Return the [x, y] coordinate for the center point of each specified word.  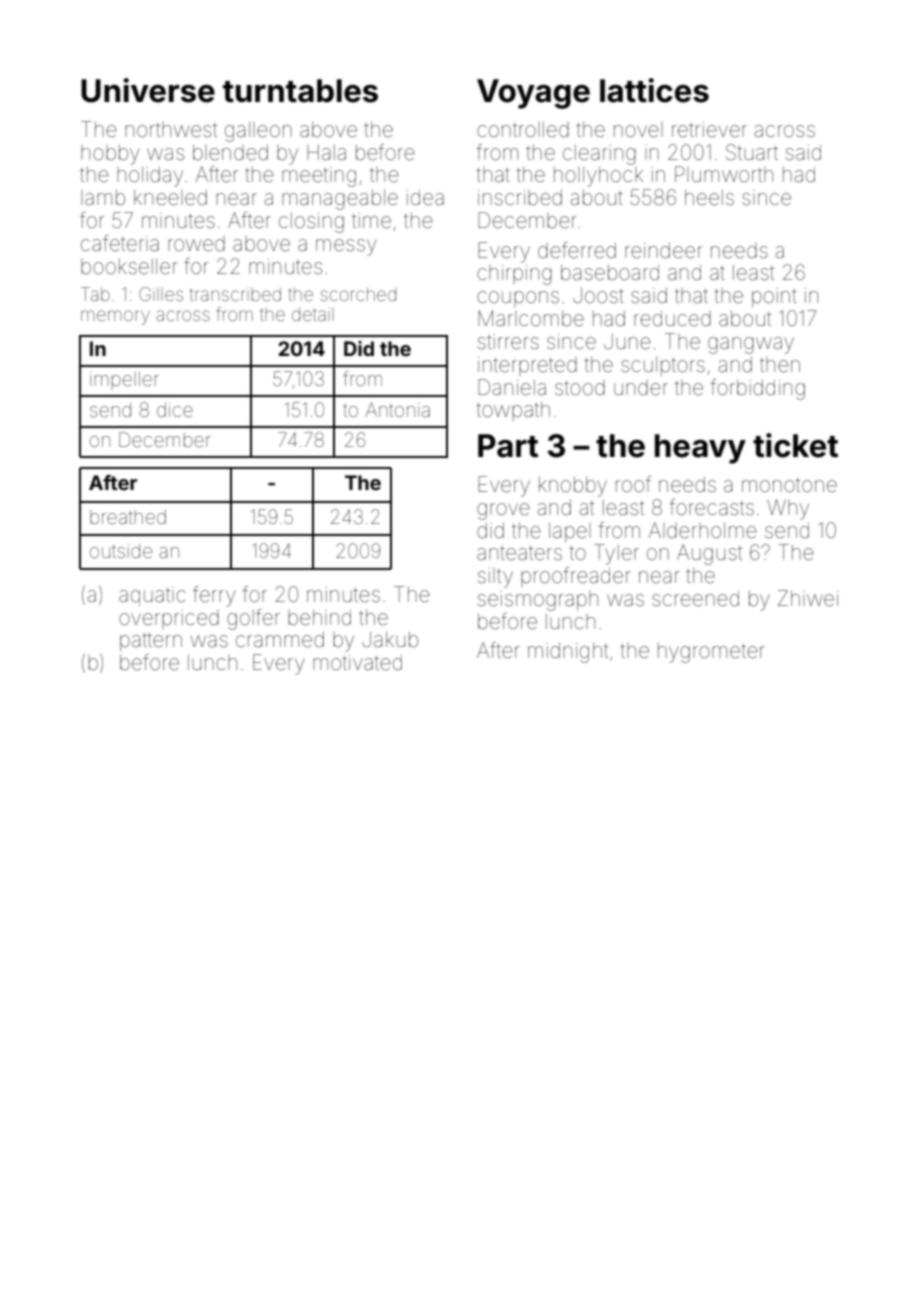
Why [788, 509]
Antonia [398, 409]
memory [115, 317]
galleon [258, 132]
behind [319, 618]
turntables [300, 91]
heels [709, 198]
